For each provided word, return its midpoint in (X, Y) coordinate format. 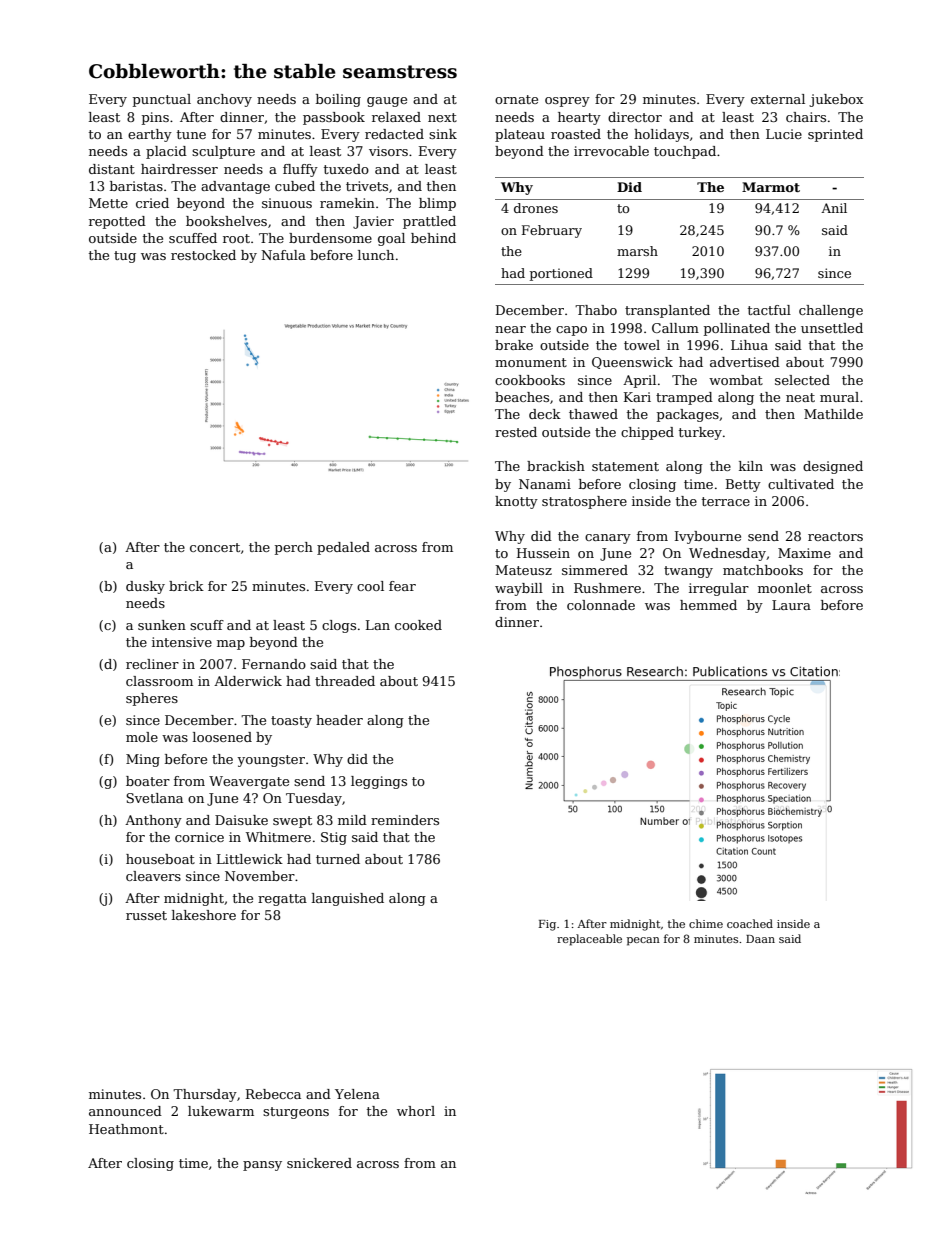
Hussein (543, 553)
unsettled (832, 328)
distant (112, 169)
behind (433, 238)
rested (516, 432)
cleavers (153, 876)
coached (750, 923)
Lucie (784, 134)
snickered (319, 1163)
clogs (339, 626)
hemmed (708, 605)
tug (125, 257)
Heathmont (126, 1129)
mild (352, 820)
